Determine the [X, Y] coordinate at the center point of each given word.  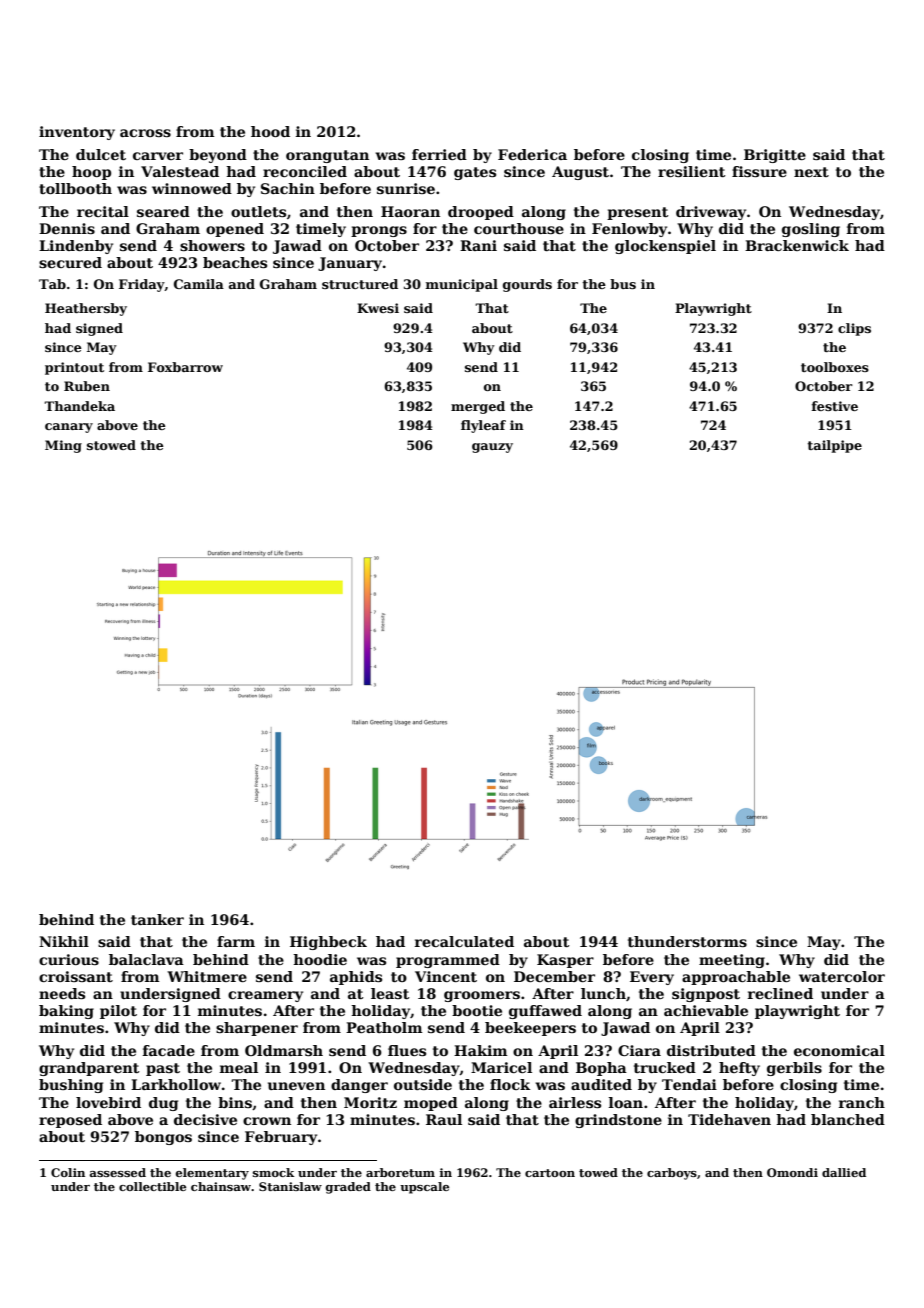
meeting [732, 961]
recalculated [464, 941]
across [145, 133]
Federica [532, 154]
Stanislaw [290, 1186]
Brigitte [775, 156]
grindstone [618, 1121]
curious [69, 959]
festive [835, 406]
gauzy [492, 448]
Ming [63, 446]
